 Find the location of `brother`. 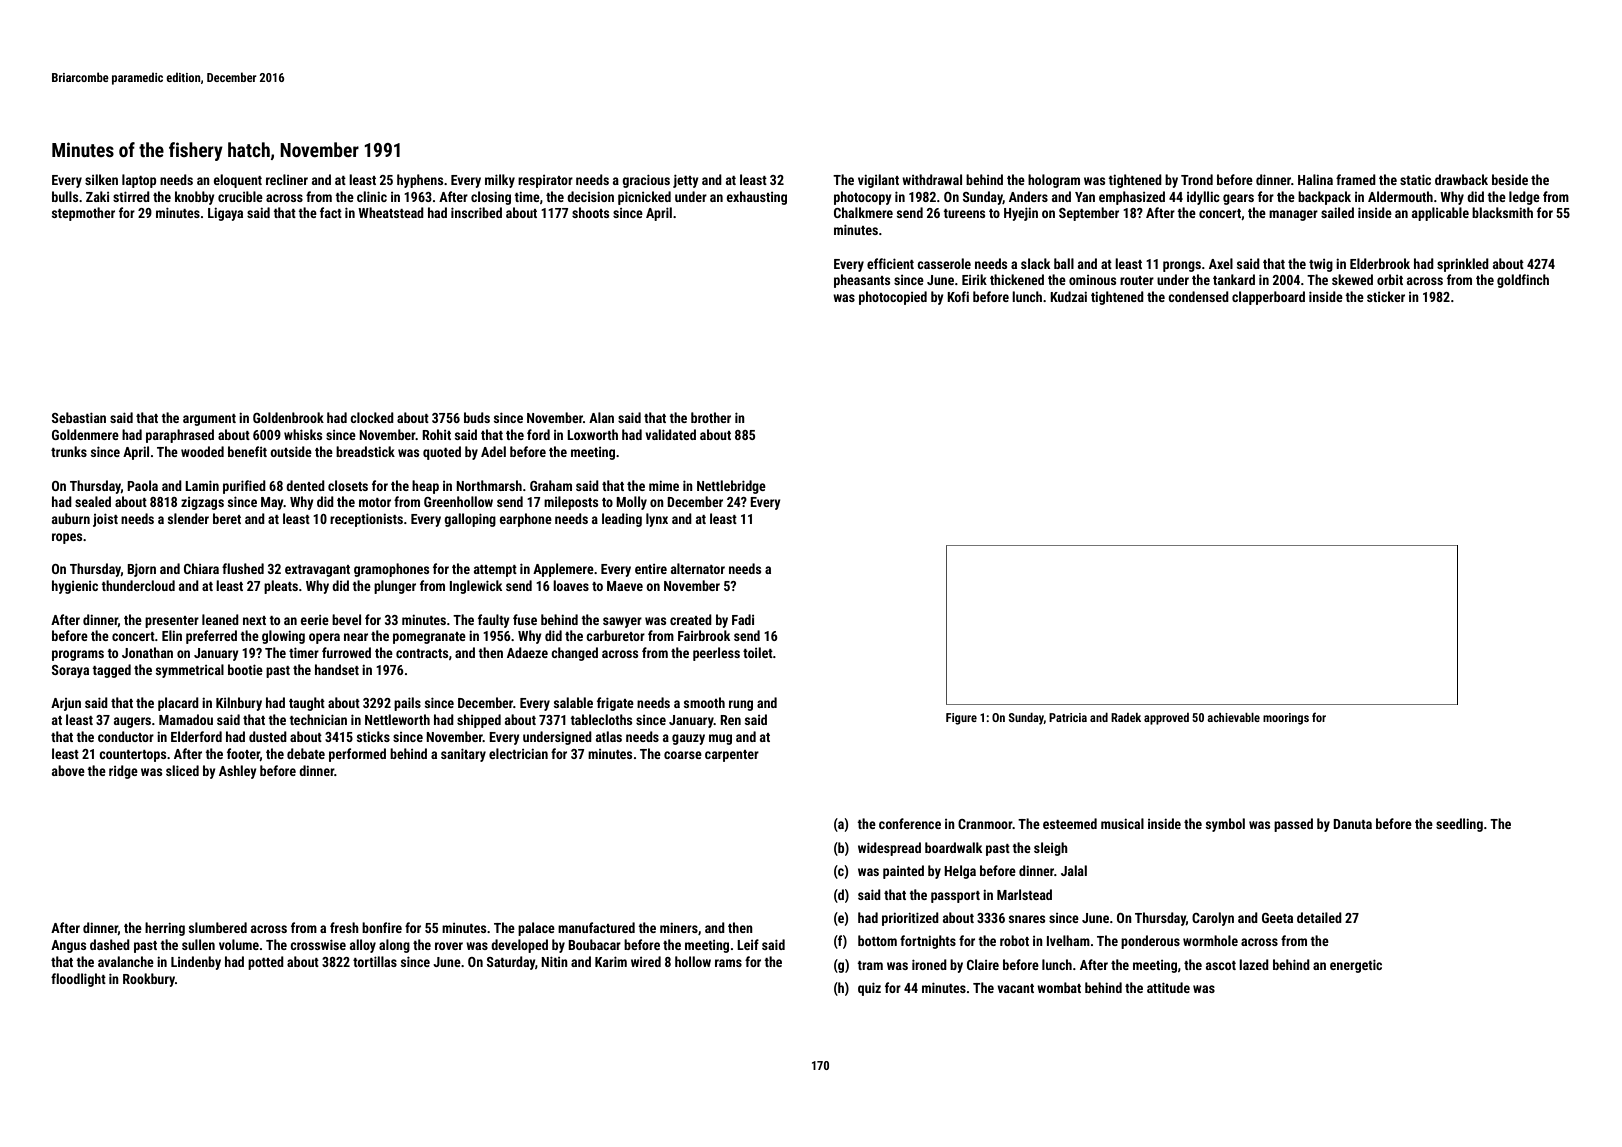

brother is located at coordinates (711, 417).
